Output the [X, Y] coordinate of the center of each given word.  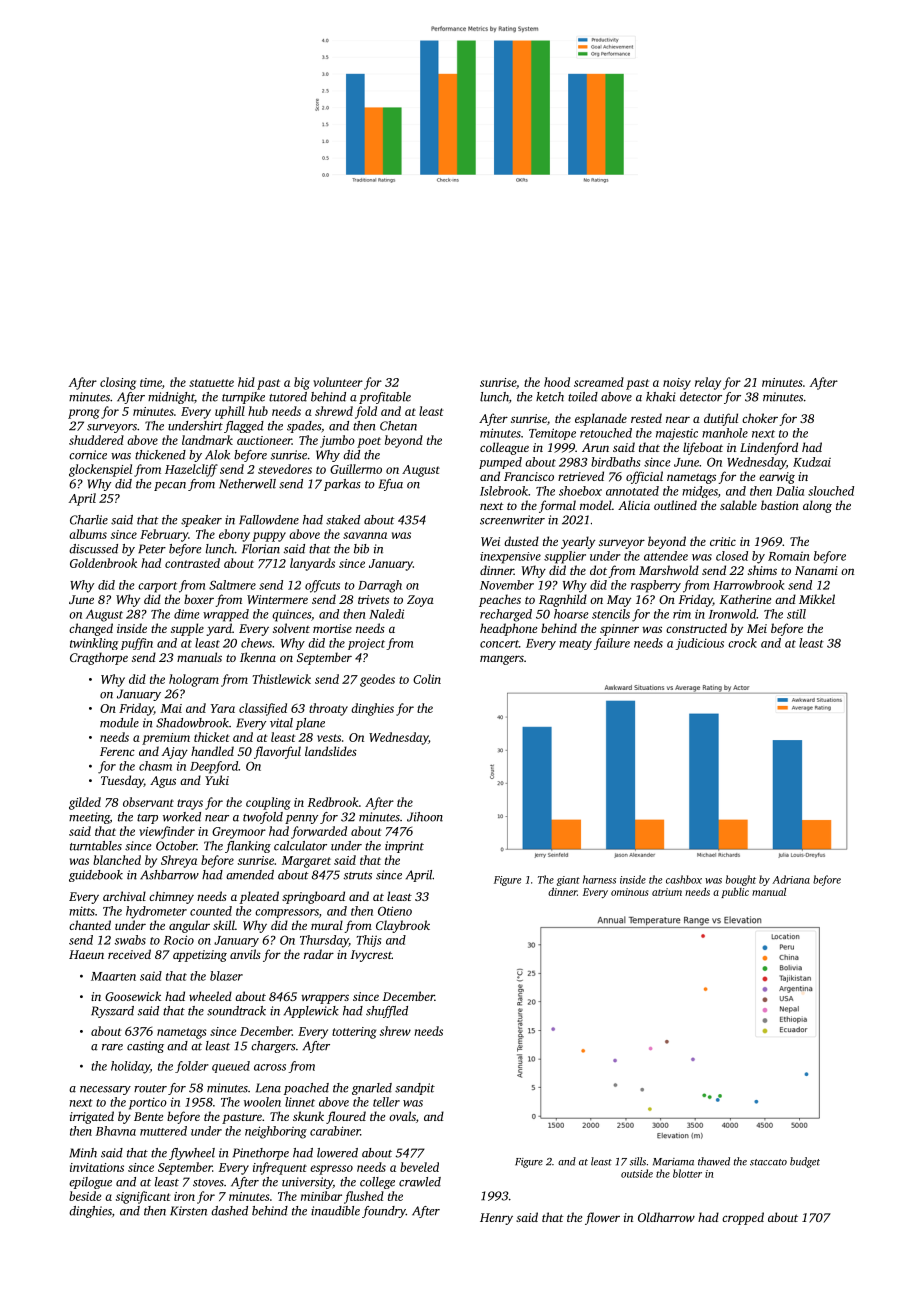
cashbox [684, 879]
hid [246, 382]
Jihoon [425, 817]
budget [805, 1162]
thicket [212, 737]
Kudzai [812, 462]
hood [557, 382]
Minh [83, 1153]
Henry [496, 1219]
